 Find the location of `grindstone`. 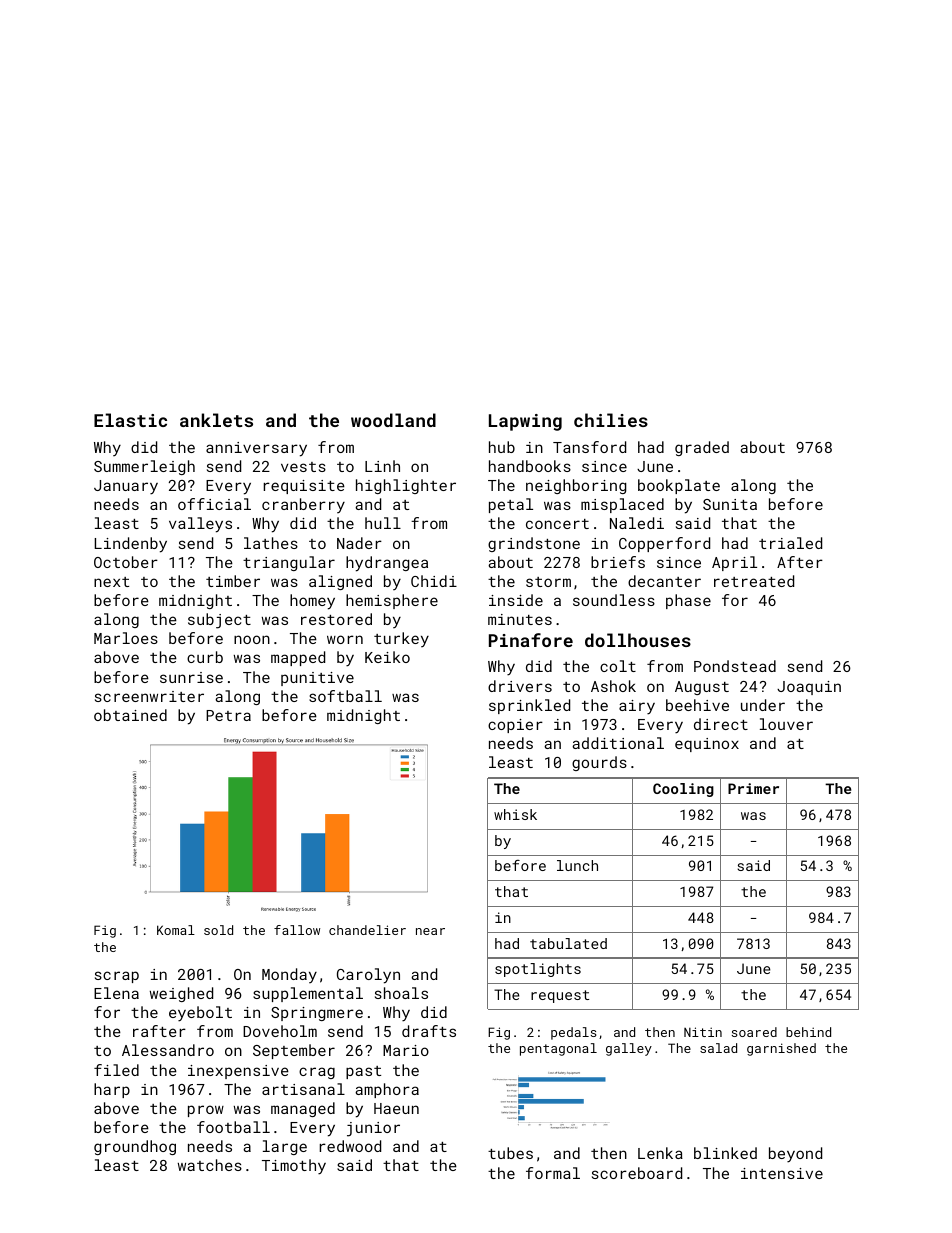

grindstone is located at coordinates (534, 544).
